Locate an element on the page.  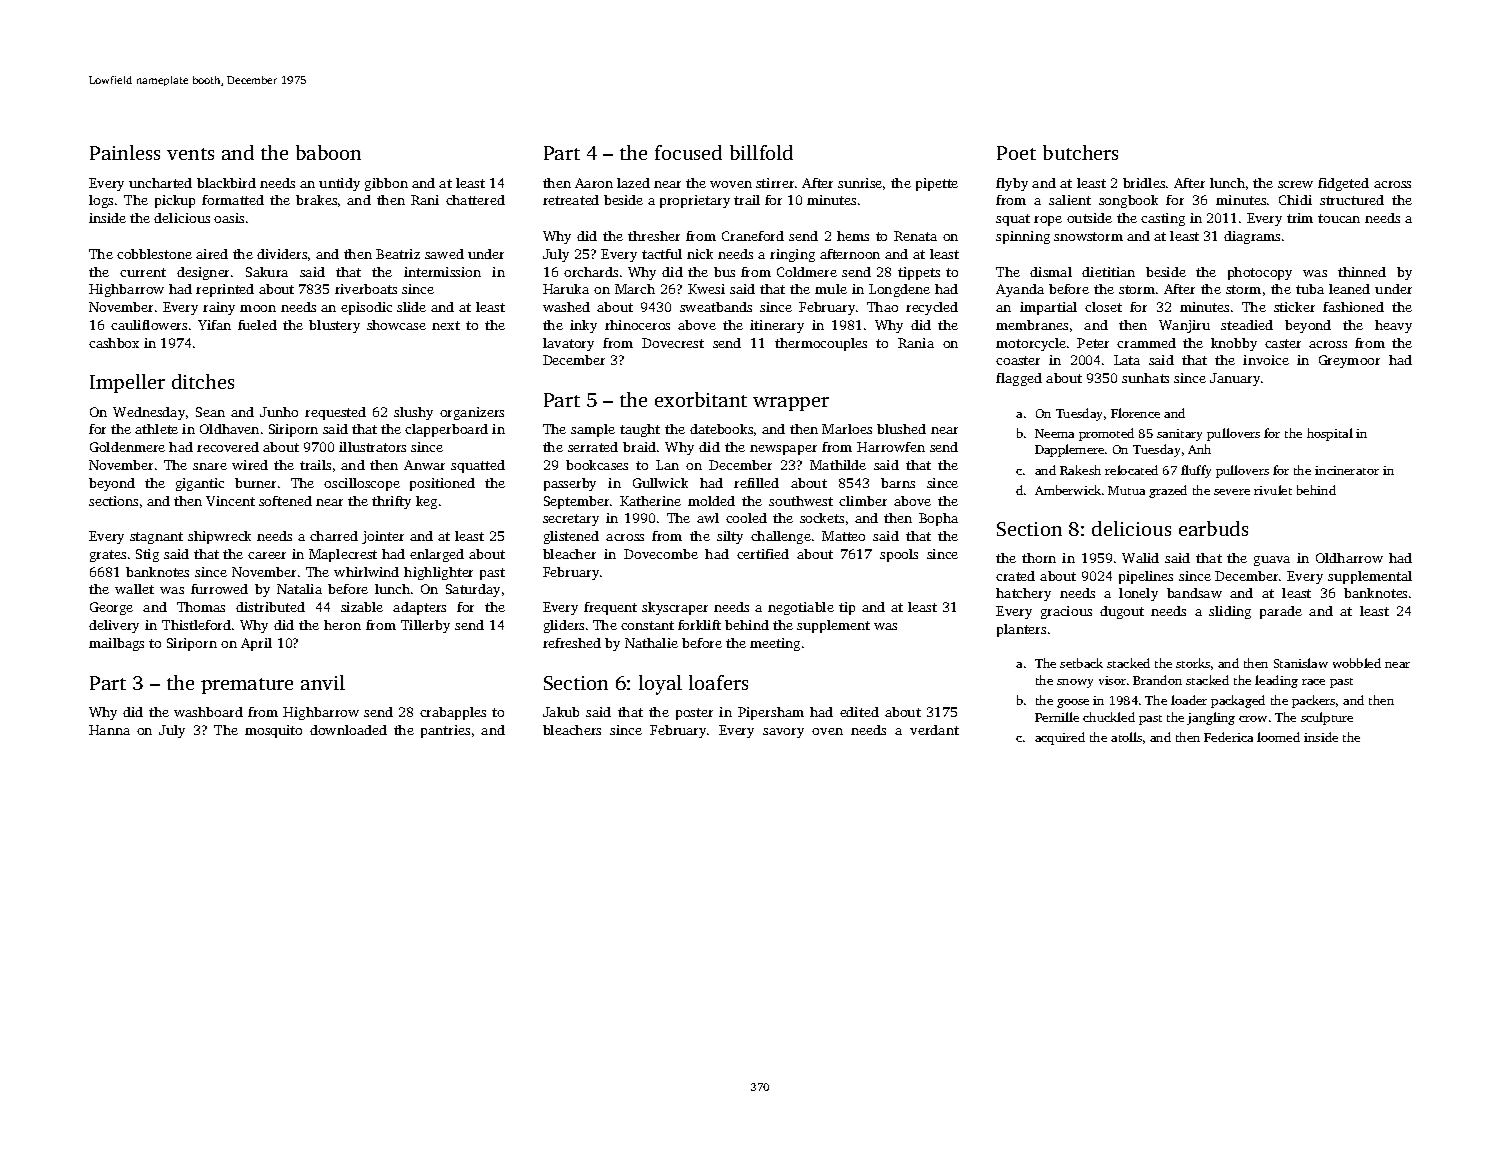
brakes is located at coordinates (316, 200).
